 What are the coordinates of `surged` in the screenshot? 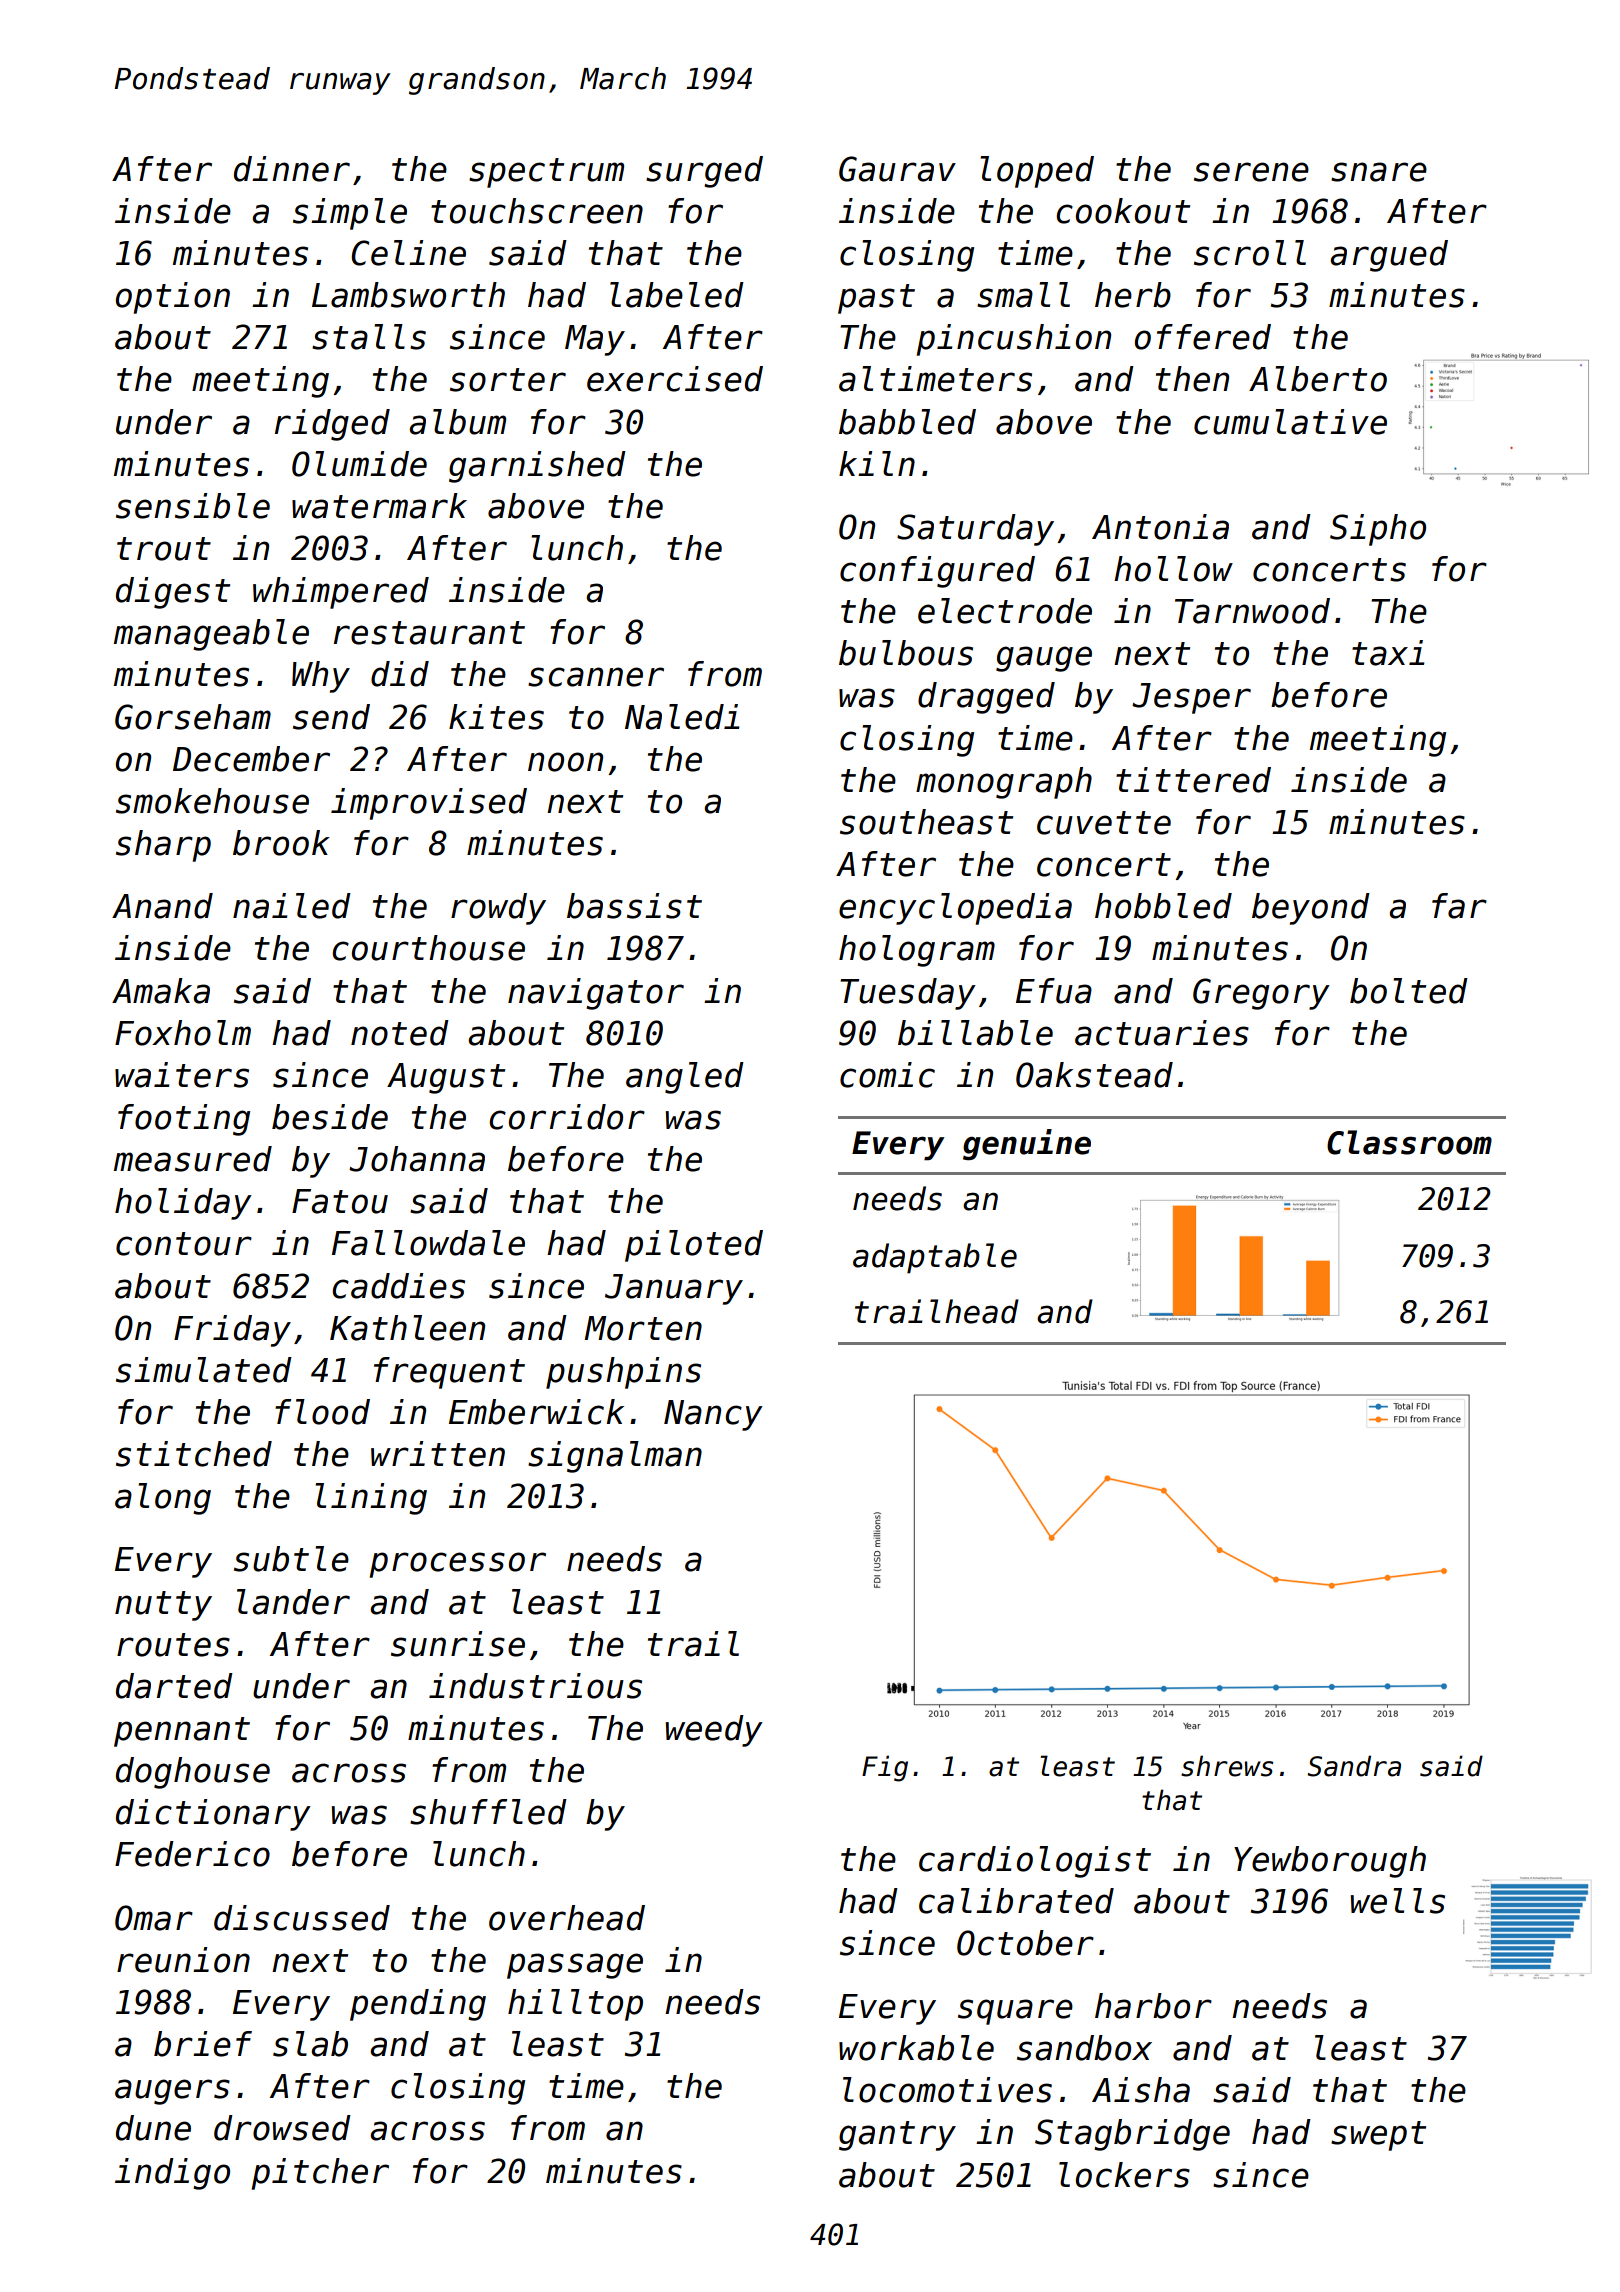 It's located at (704, 172).
